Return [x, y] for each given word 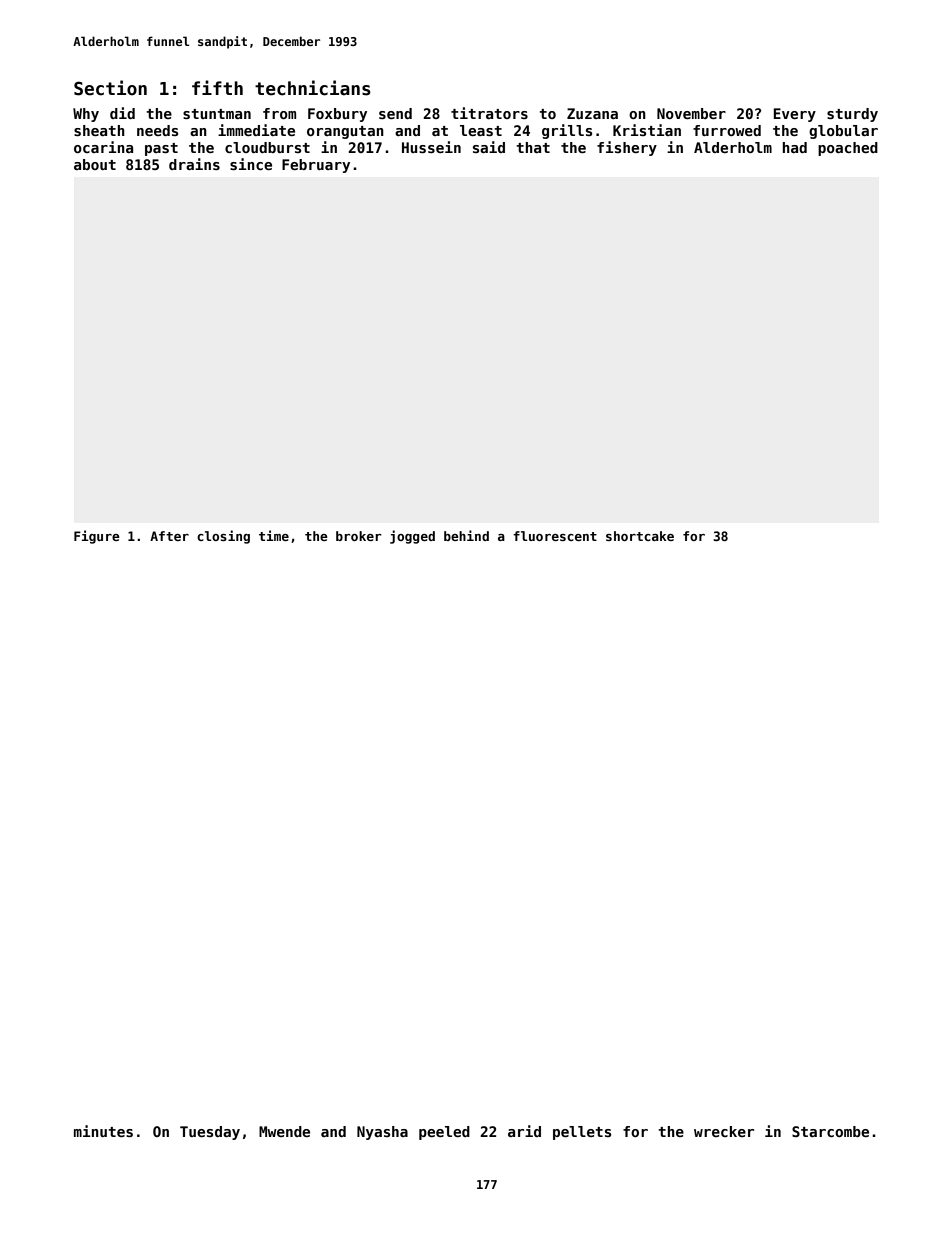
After [169, 536]
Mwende [284, 1131]
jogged [412, 537]
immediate [256, 130]
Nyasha [382, 1133]
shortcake [640, 536]
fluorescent [555, 536]
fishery [627, 148]
